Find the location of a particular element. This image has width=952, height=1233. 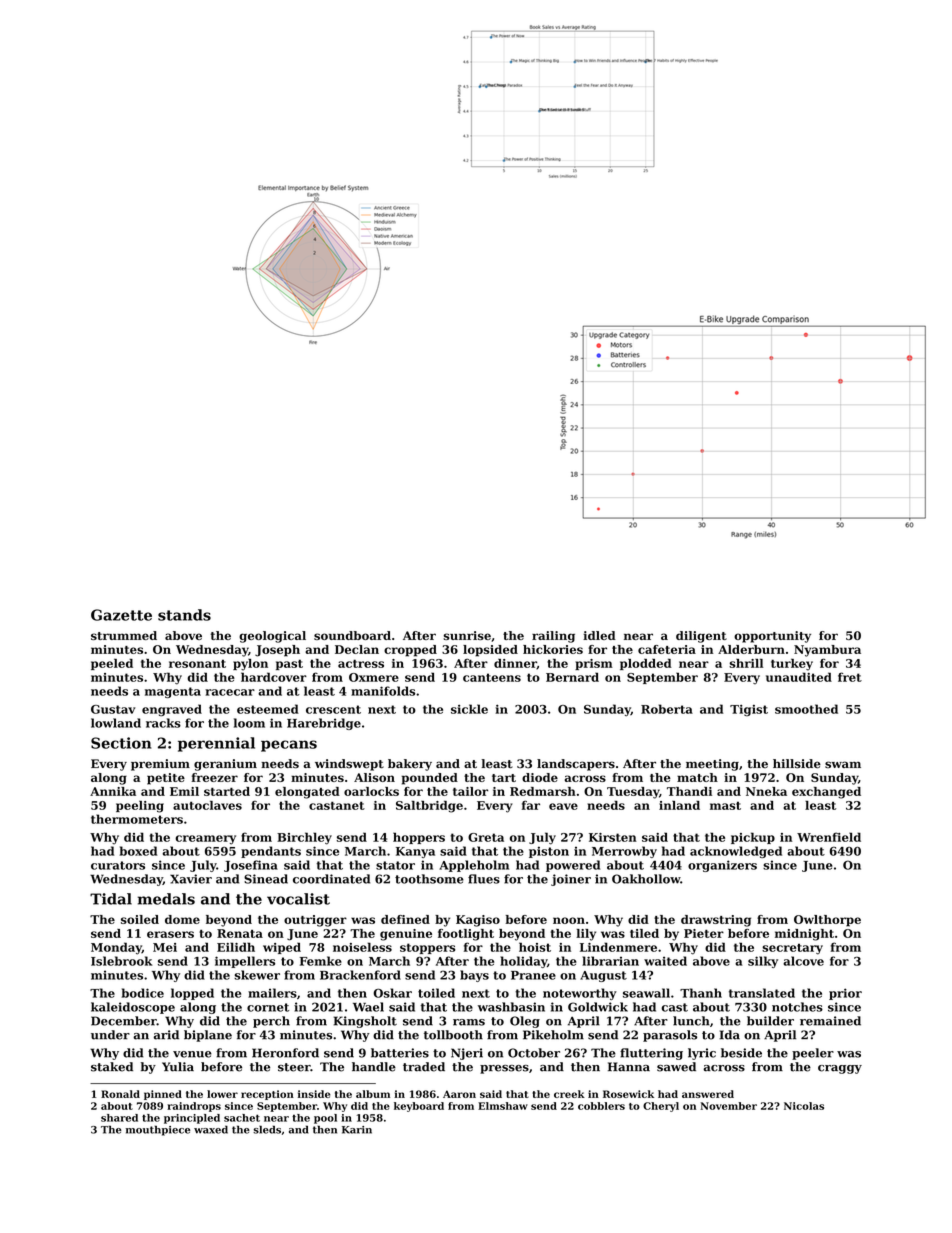

prior is located at coordinates (845, 994).
